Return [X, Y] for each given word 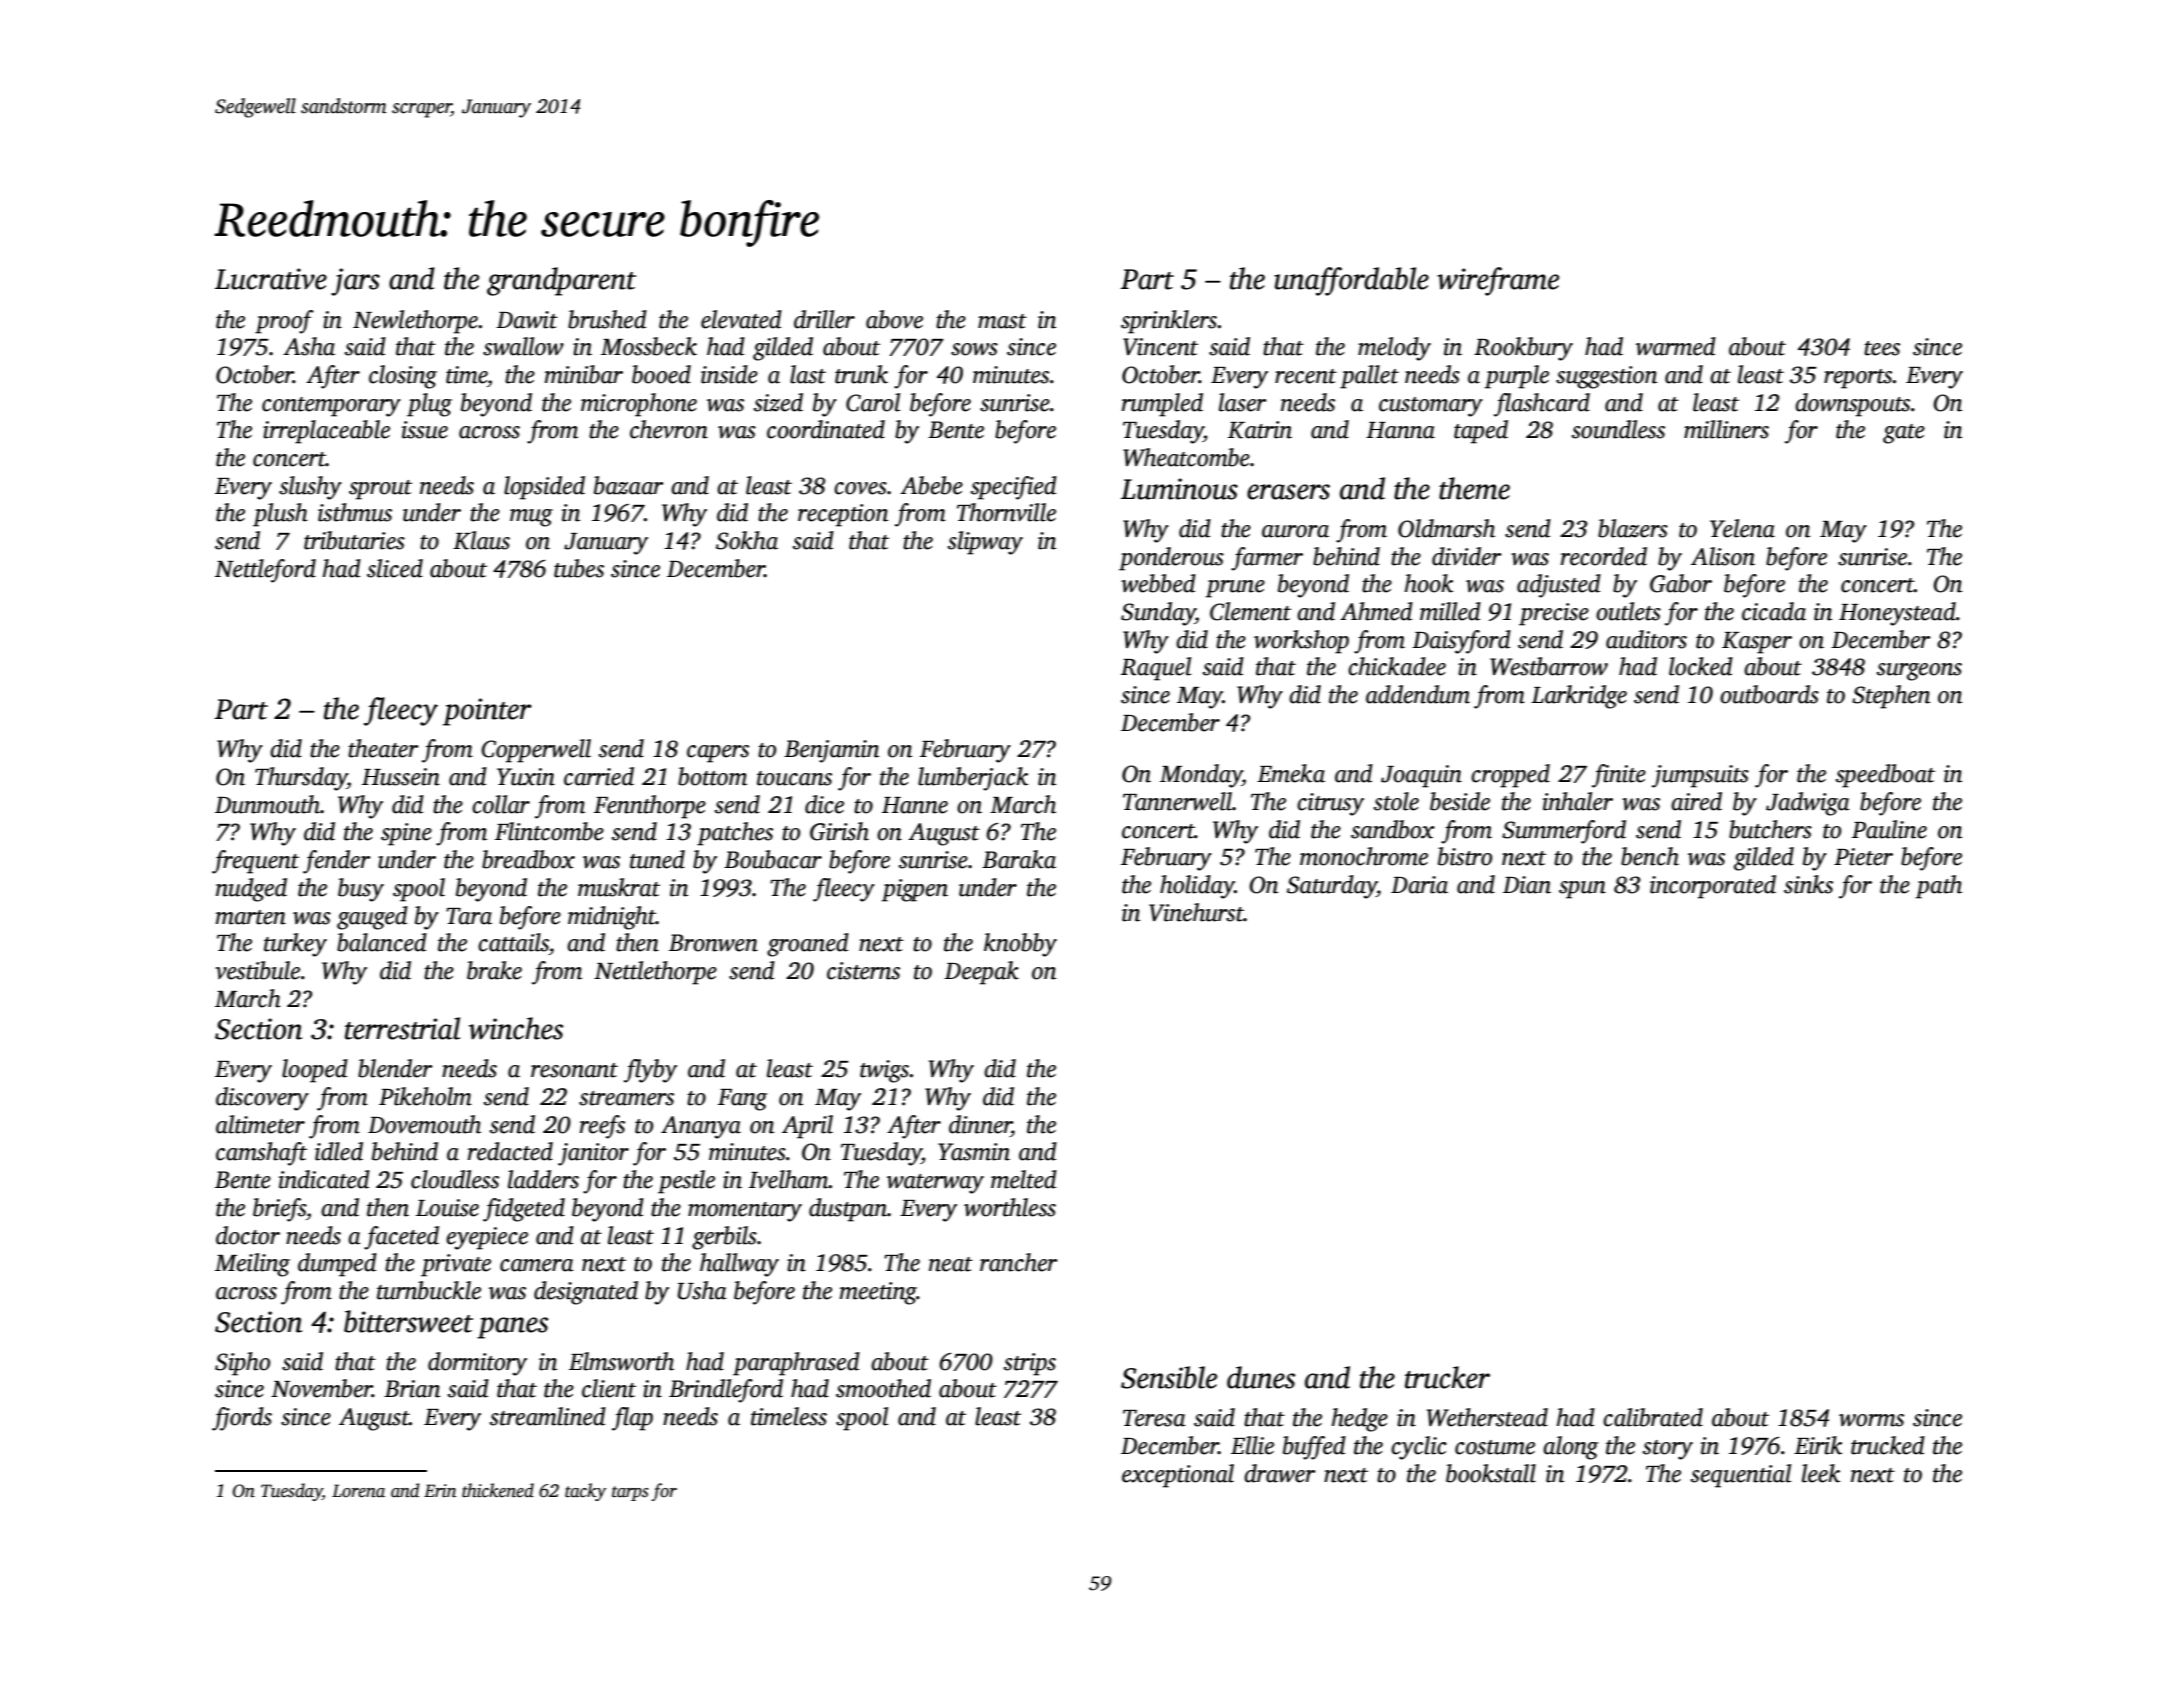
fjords [242, 1419]
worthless [1010, 1207]
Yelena [1742, 528]
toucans [794, 778]
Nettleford [265, 571]
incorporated [1713, 887]
